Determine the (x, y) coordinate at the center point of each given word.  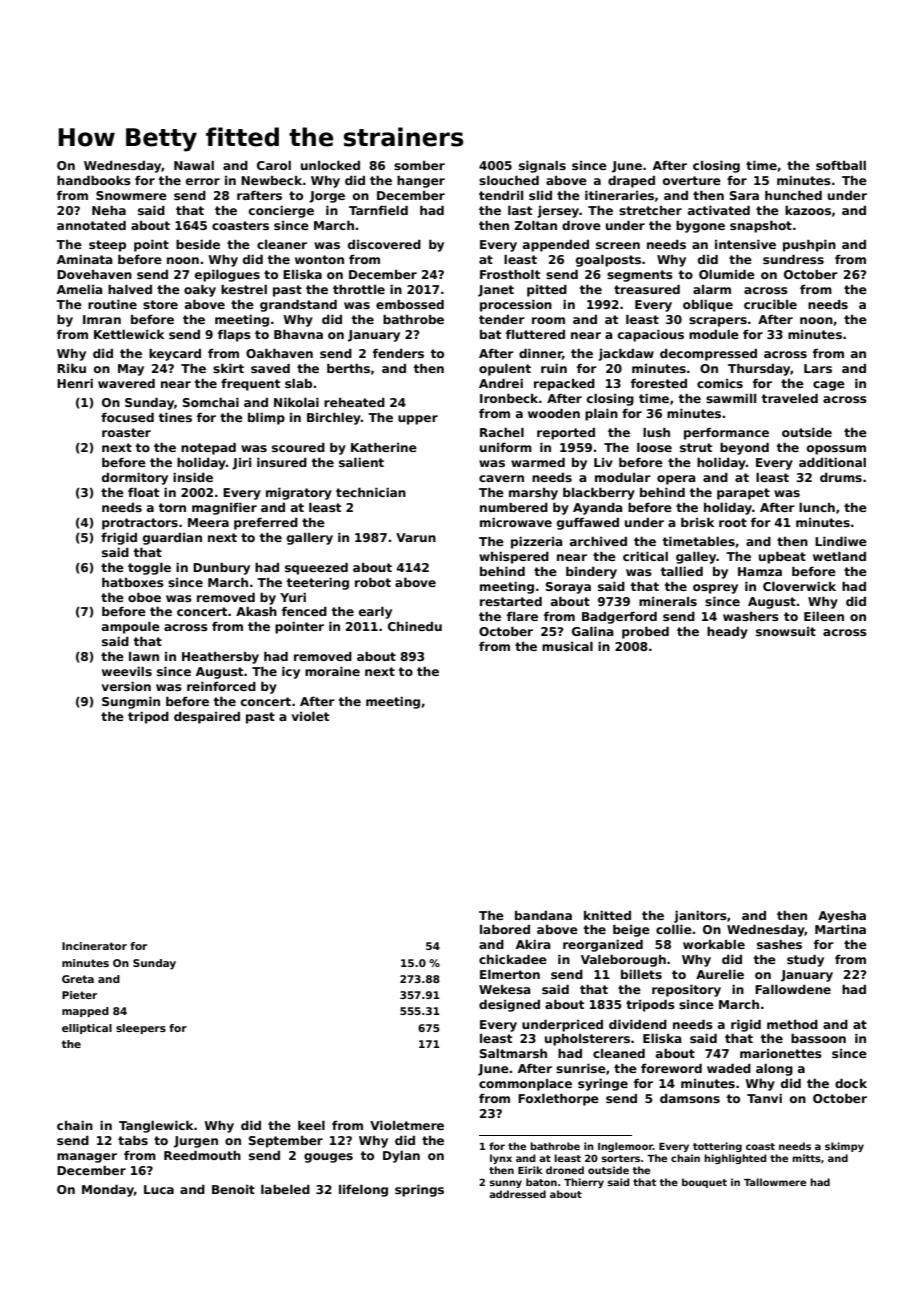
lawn (144, 656)
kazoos (808, 210)
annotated (91, 225)
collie (674, 929)
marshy (533, 494)
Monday (108, 1191)
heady (727, 633)
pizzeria (537, 543)
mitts (806, 1158)
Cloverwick (799, 586)
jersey (558, 212)
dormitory (135, 479)
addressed (517, 1194)
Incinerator (94, 946)
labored (505, 929)
